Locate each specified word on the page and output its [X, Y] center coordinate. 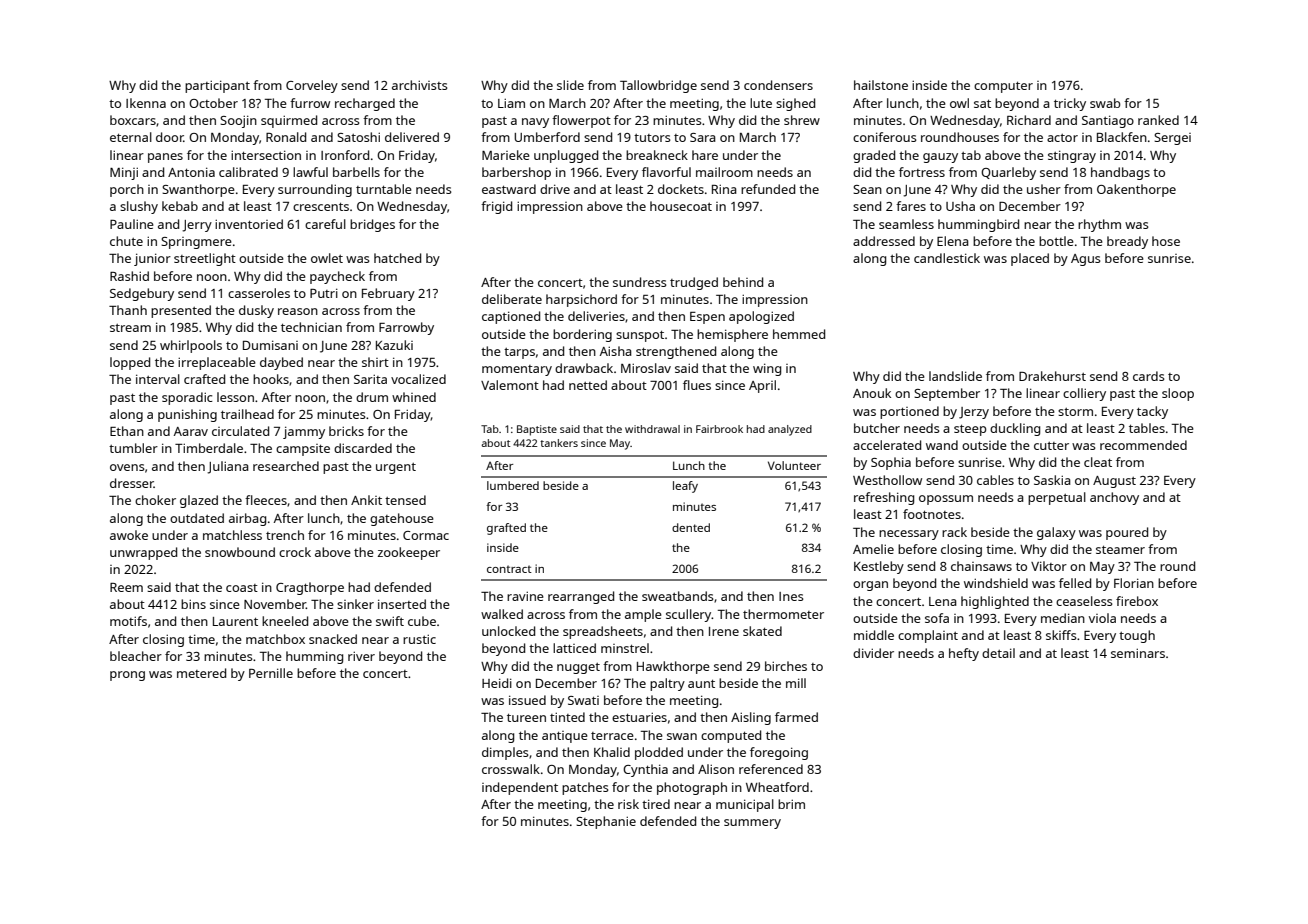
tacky [1152, 412]
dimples [505, 753]
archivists [420, 85]
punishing [187, 415]
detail [998, 653]
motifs [128, 621]
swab [1105, 103]
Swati [583, 700]
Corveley [312, 86]
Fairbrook [719, 429]
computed [731, 736]
